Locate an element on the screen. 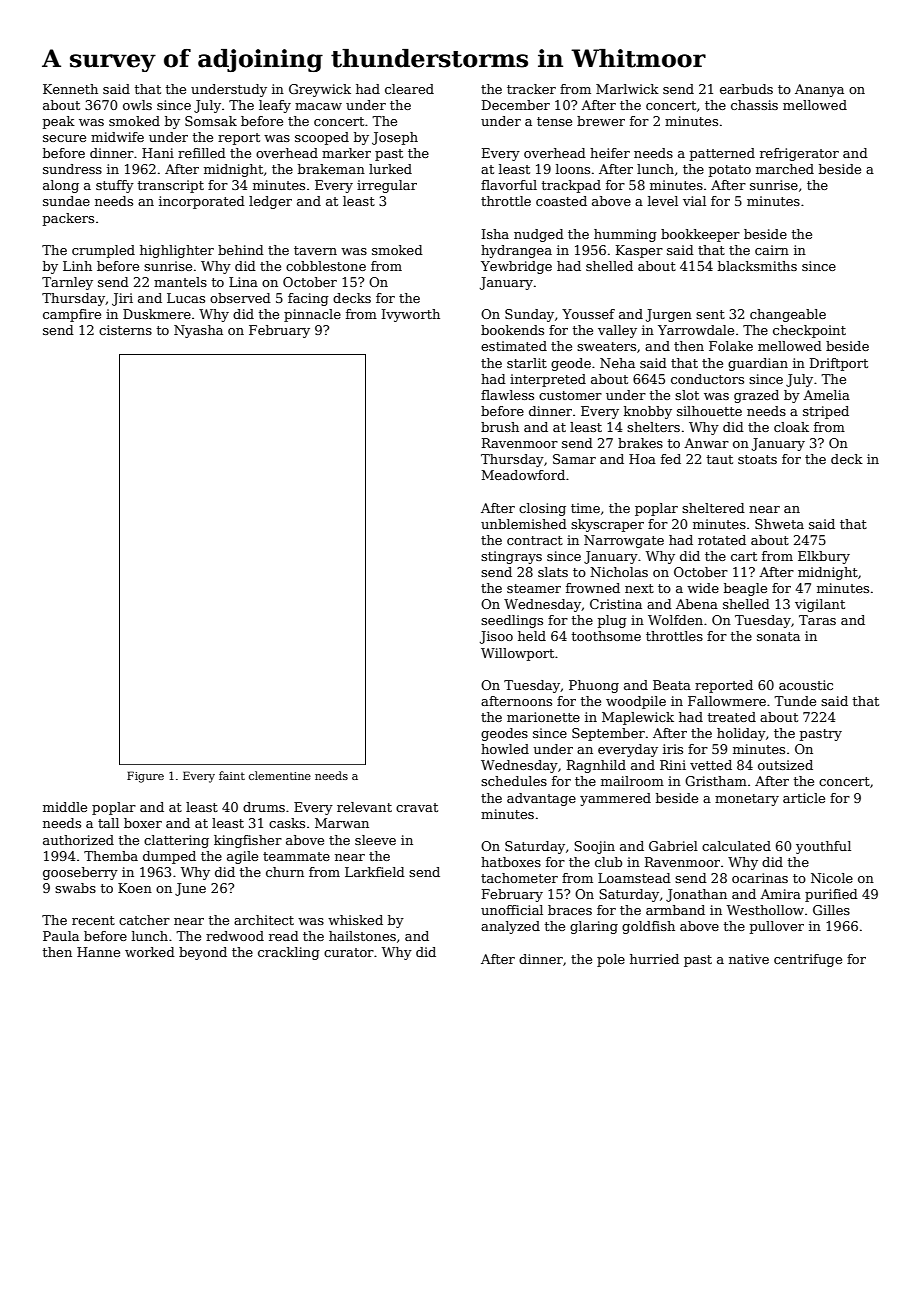 The width and height of the screenshot is (924, 1308). curator is located at coordinates (349, 952).
